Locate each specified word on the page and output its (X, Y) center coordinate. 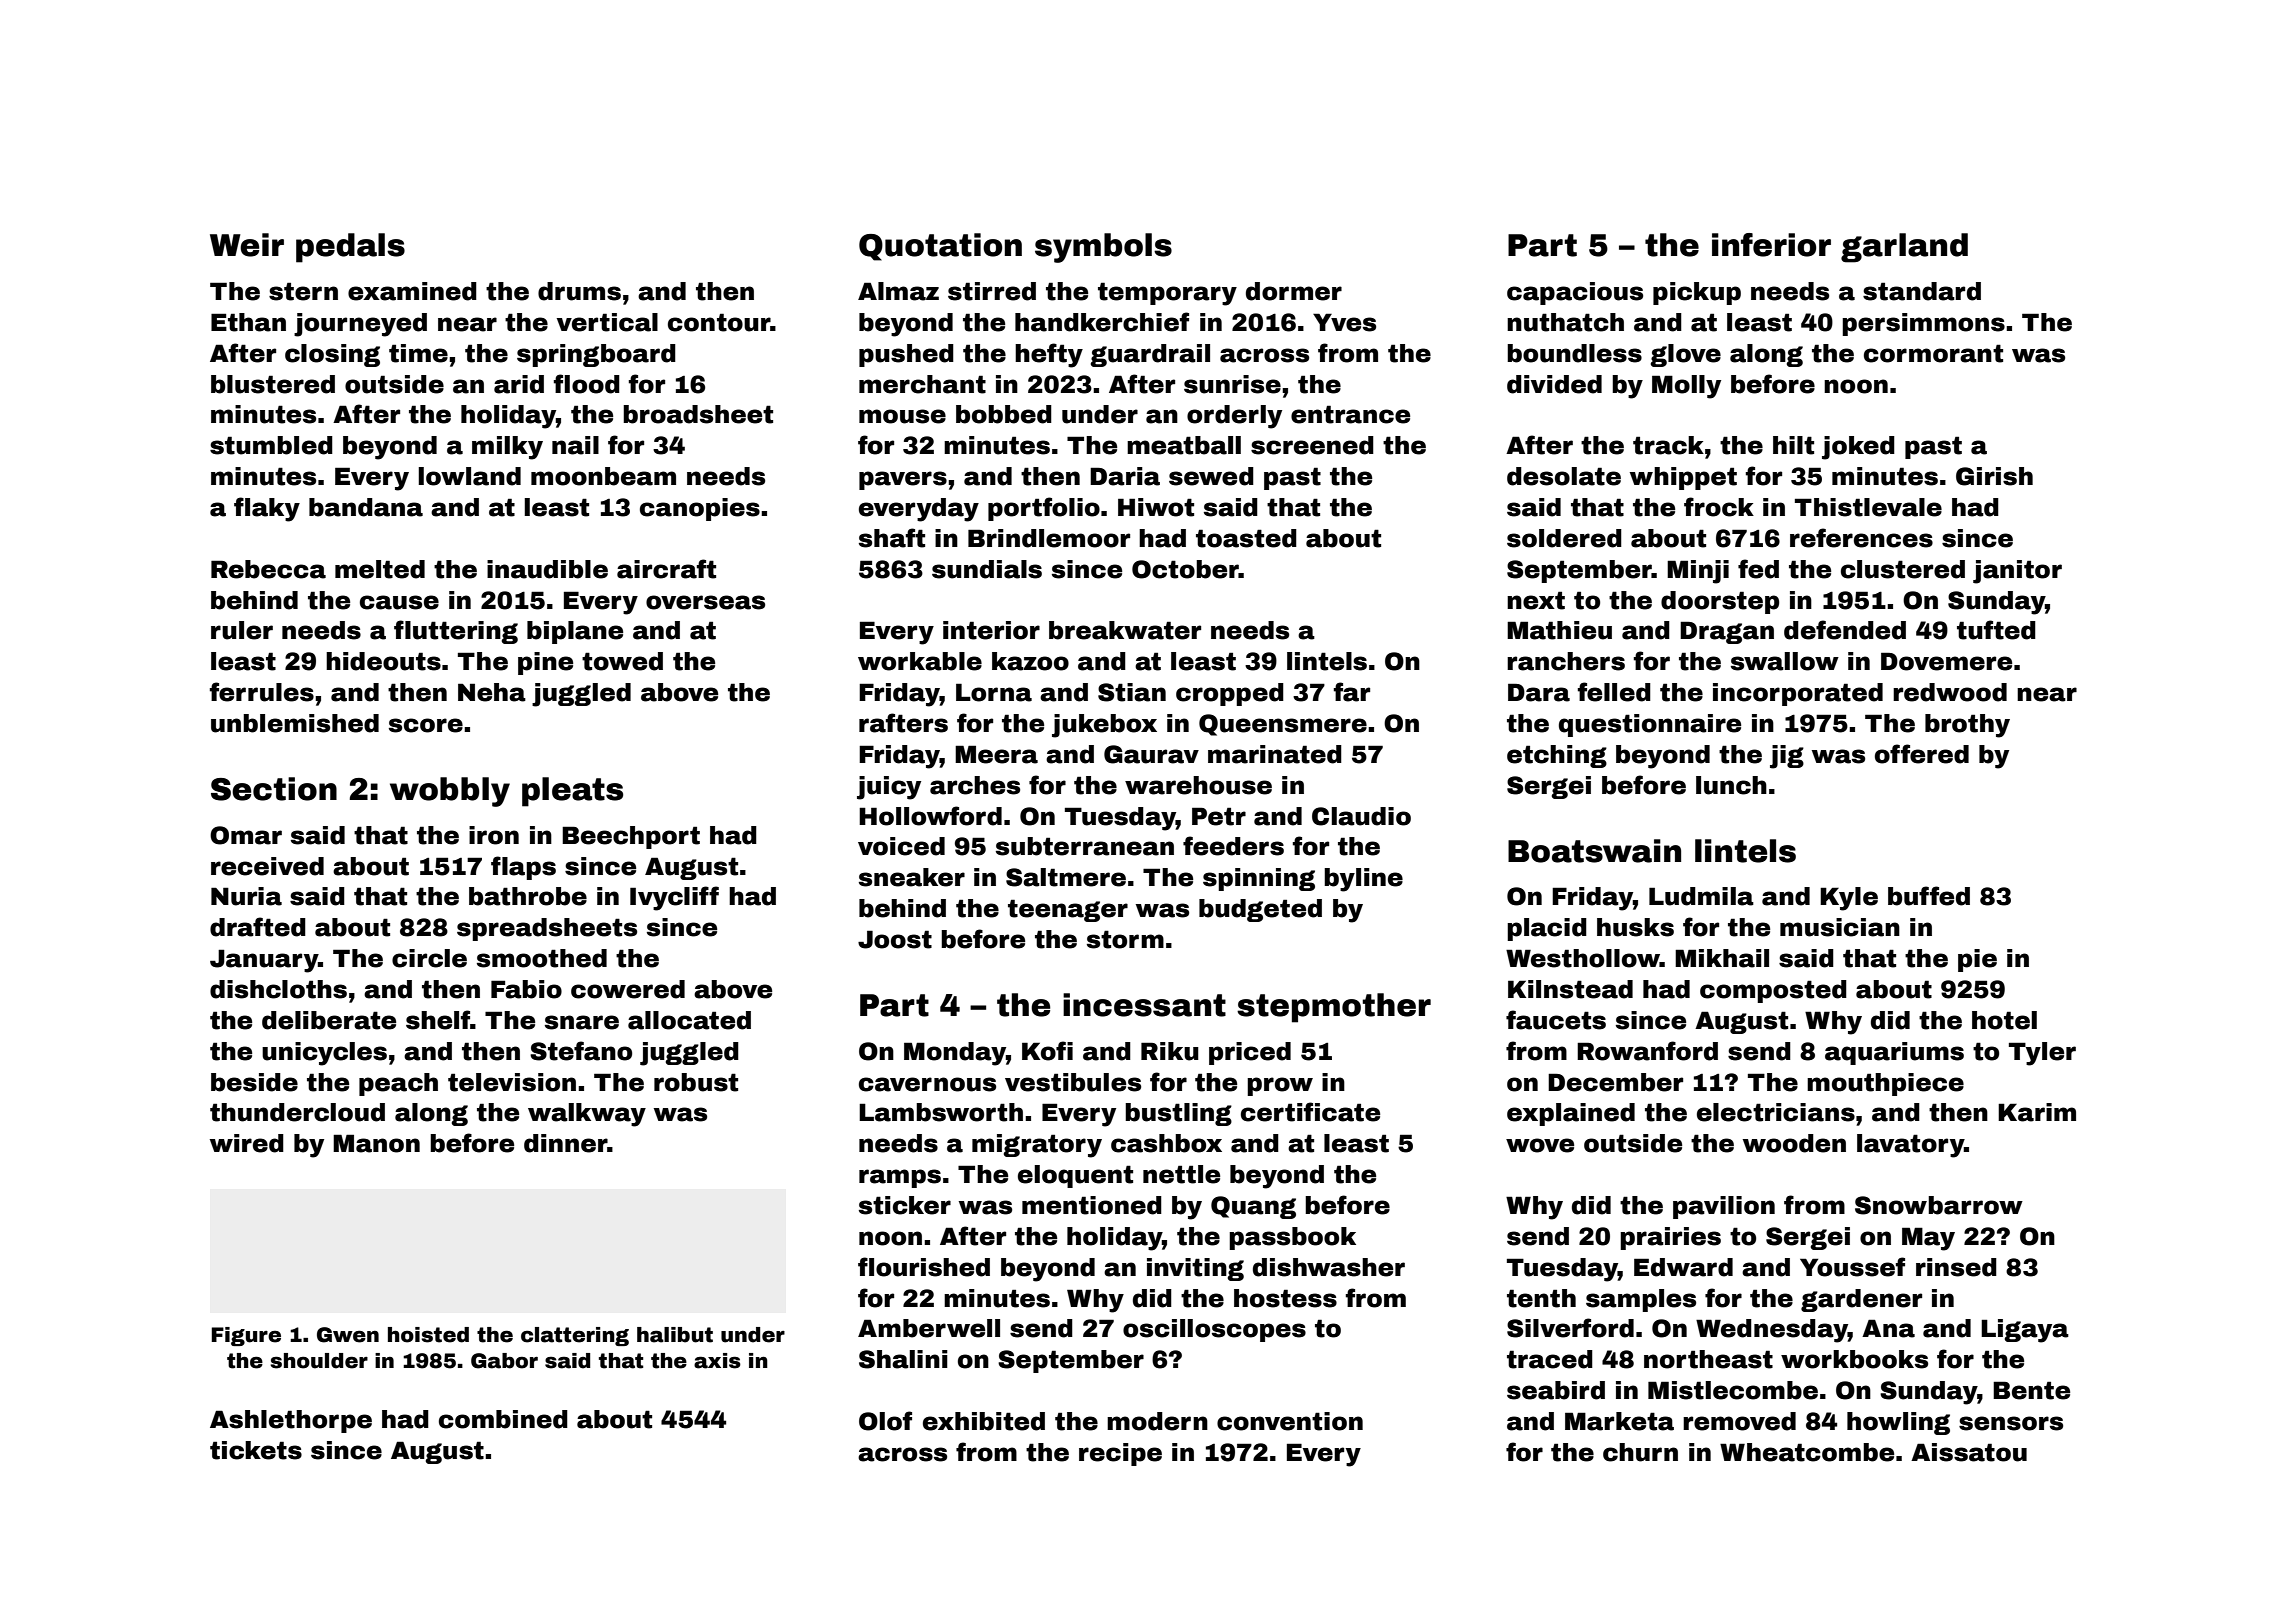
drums (579, 291)
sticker (905, 1205)
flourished (924, 1267)
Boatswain (1594, 851)
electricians (1776, 1112)
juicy (889, 788)
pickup (1697, 293)
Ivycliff (674, 898)
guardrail (1150, 355)
